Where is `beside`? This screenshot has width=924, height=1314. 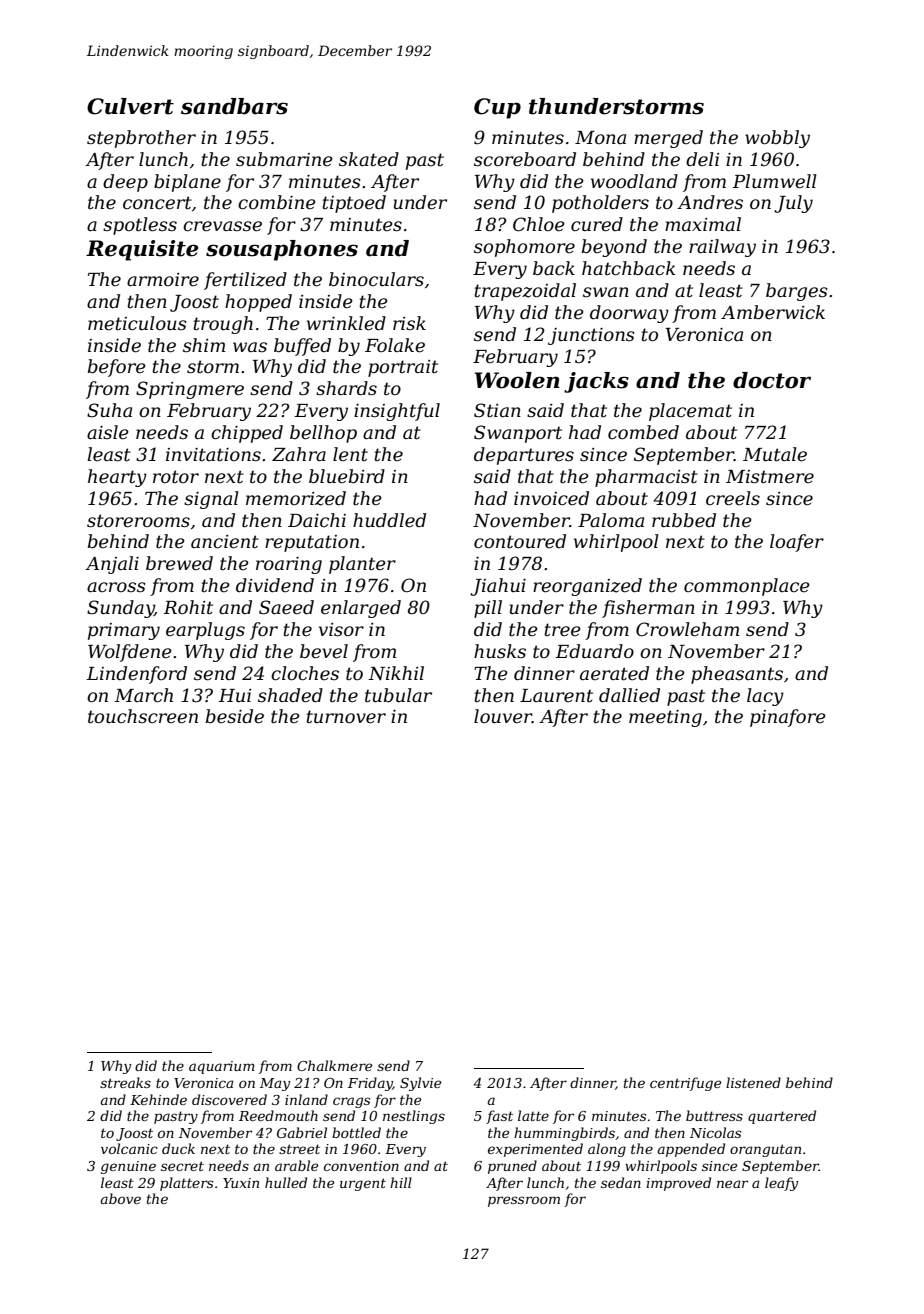
beside is located at coordinates (235, 716).
